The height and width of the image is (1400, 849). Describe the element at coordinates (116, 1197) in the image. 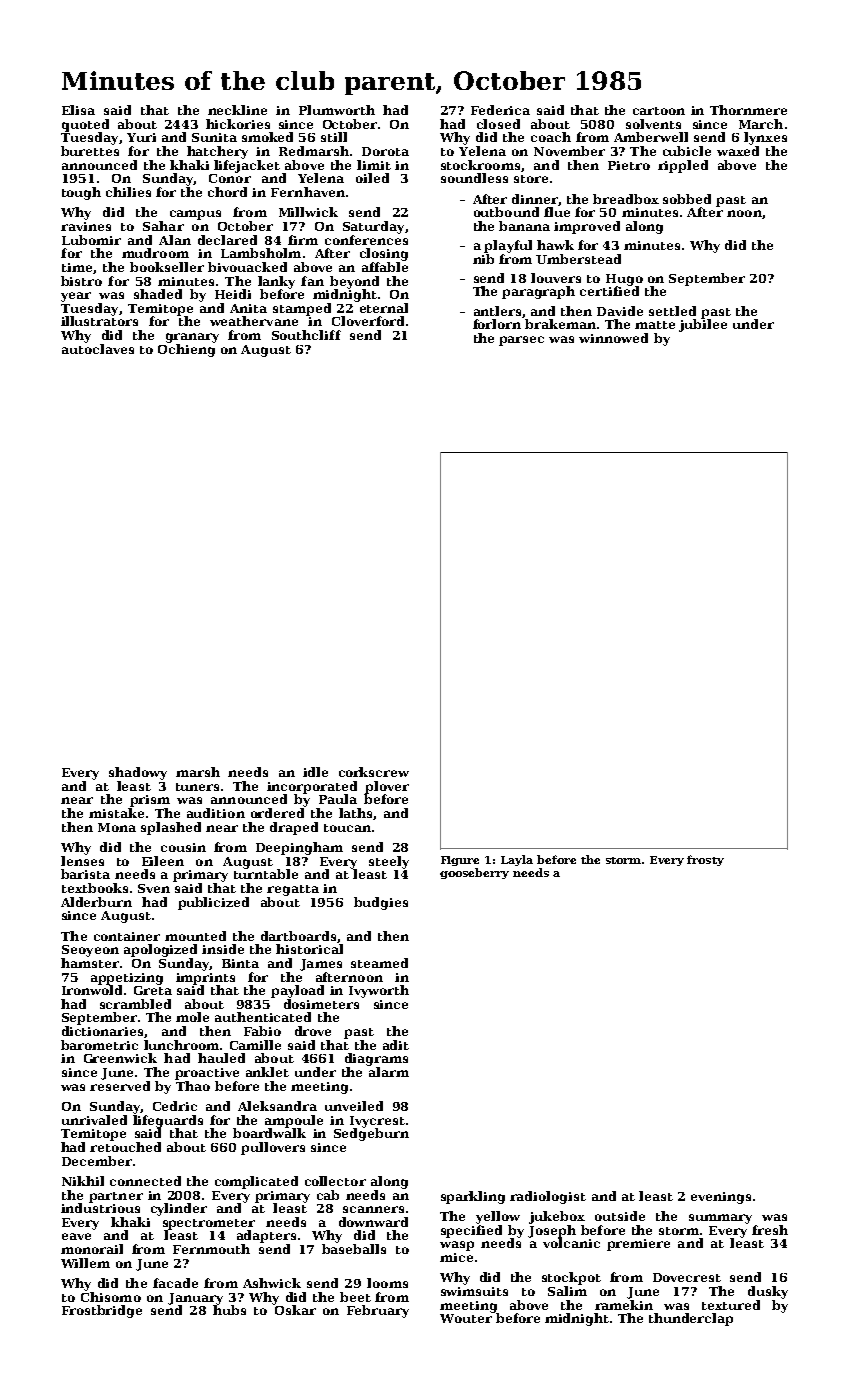

I see `partner` at that location.
